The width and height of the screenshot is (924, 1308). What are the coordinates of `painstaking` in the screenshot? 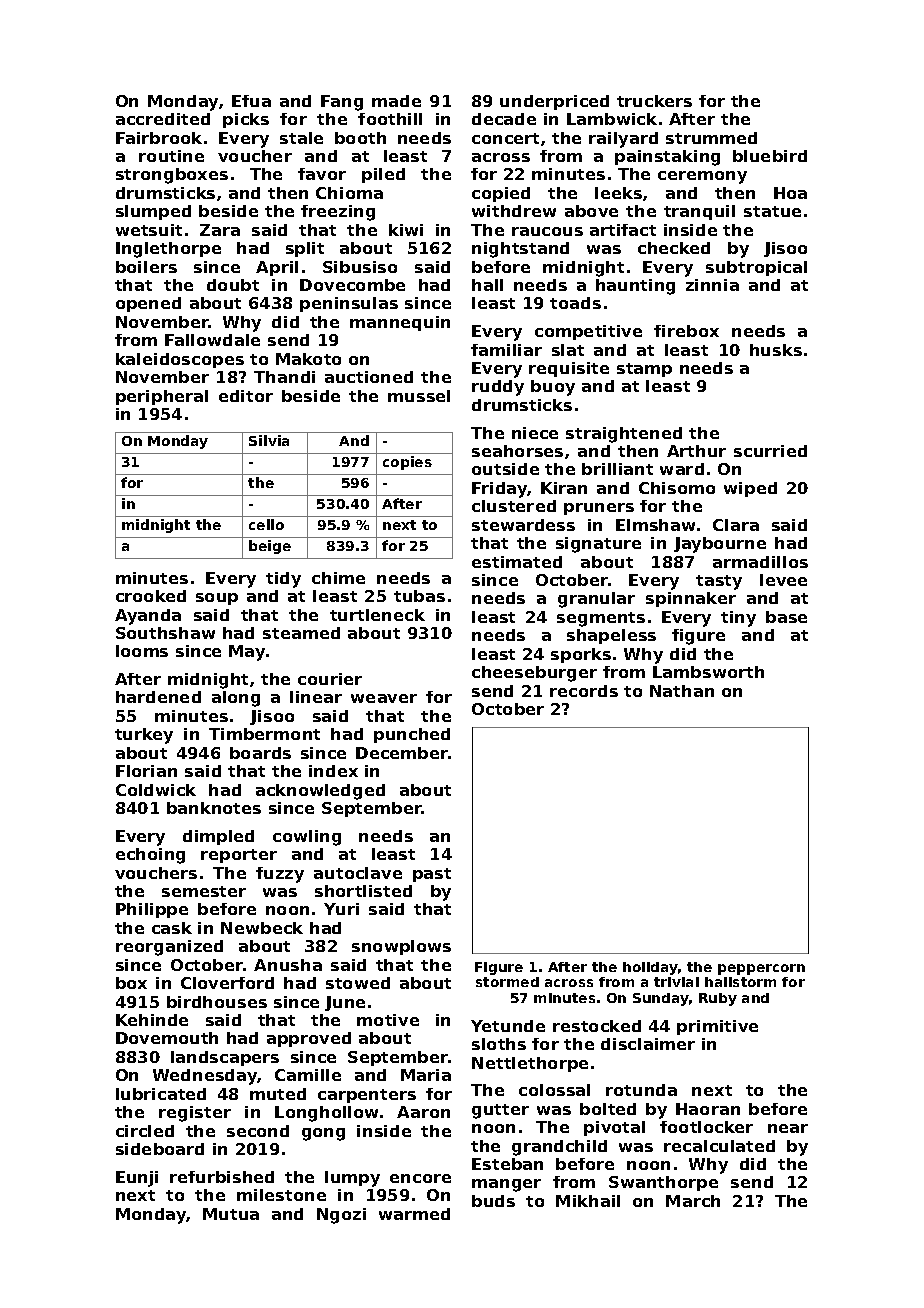 It's located at (667, 158).
